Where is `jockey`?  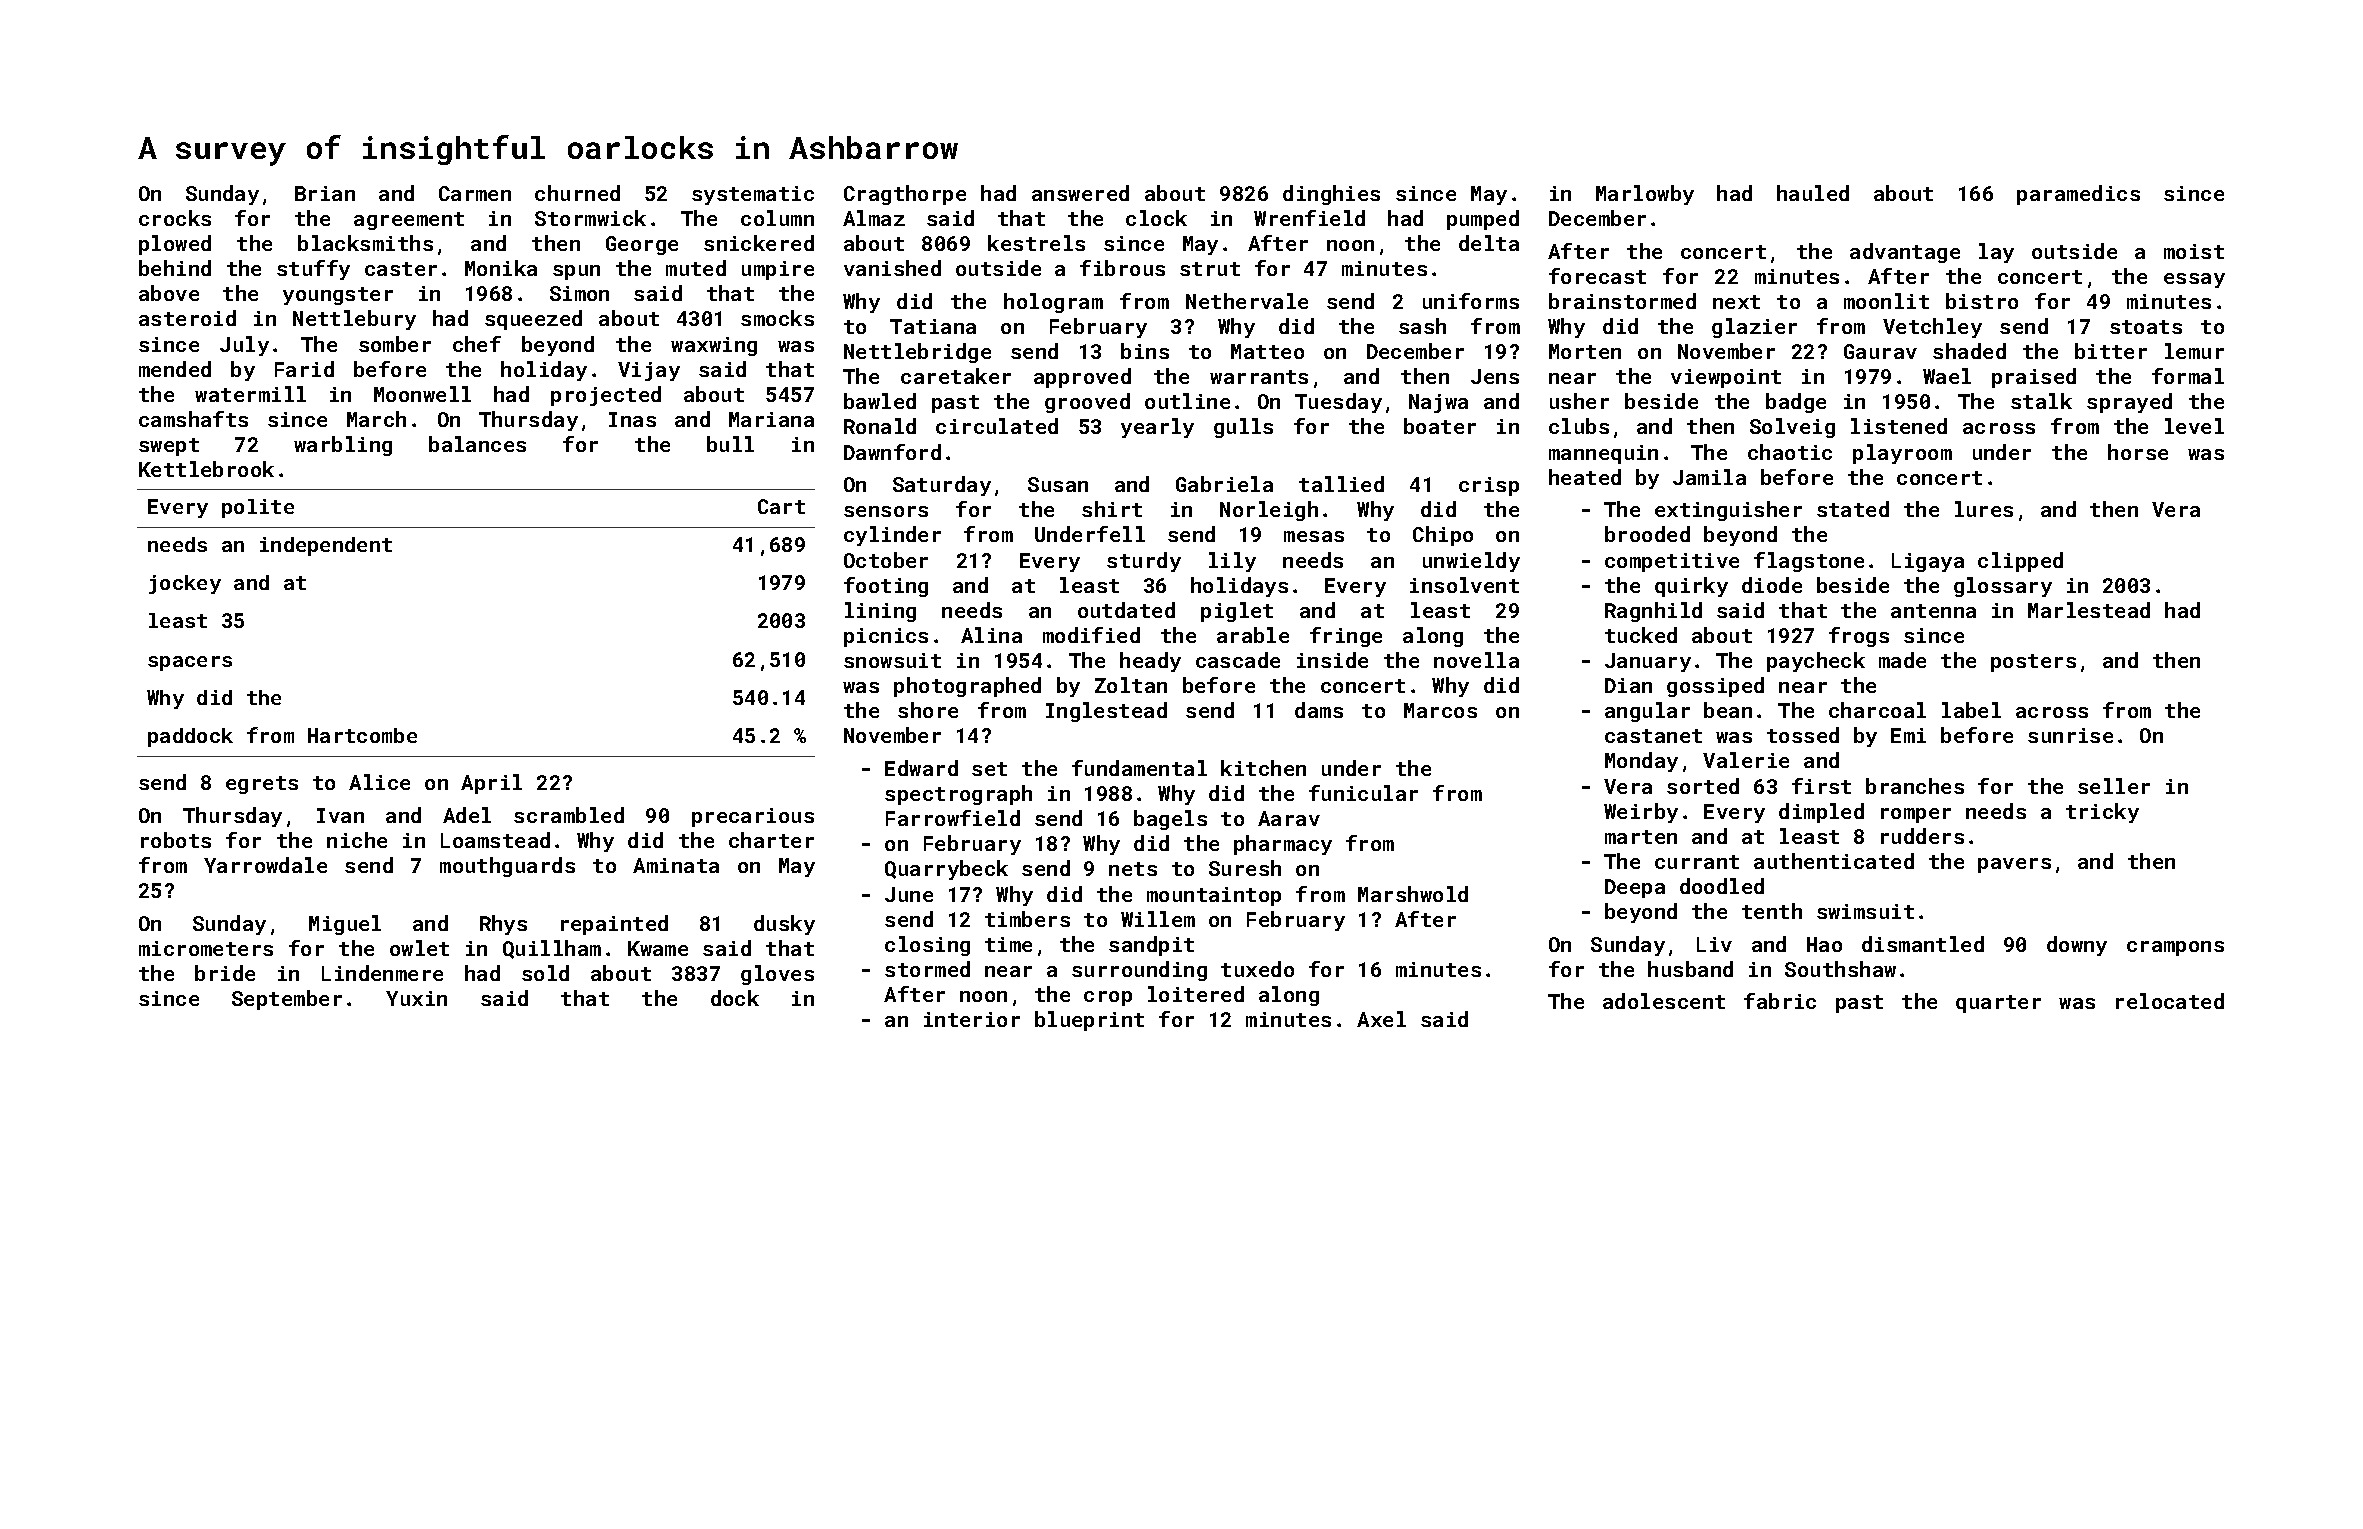 jockey is located at coordinates (185, 584).
